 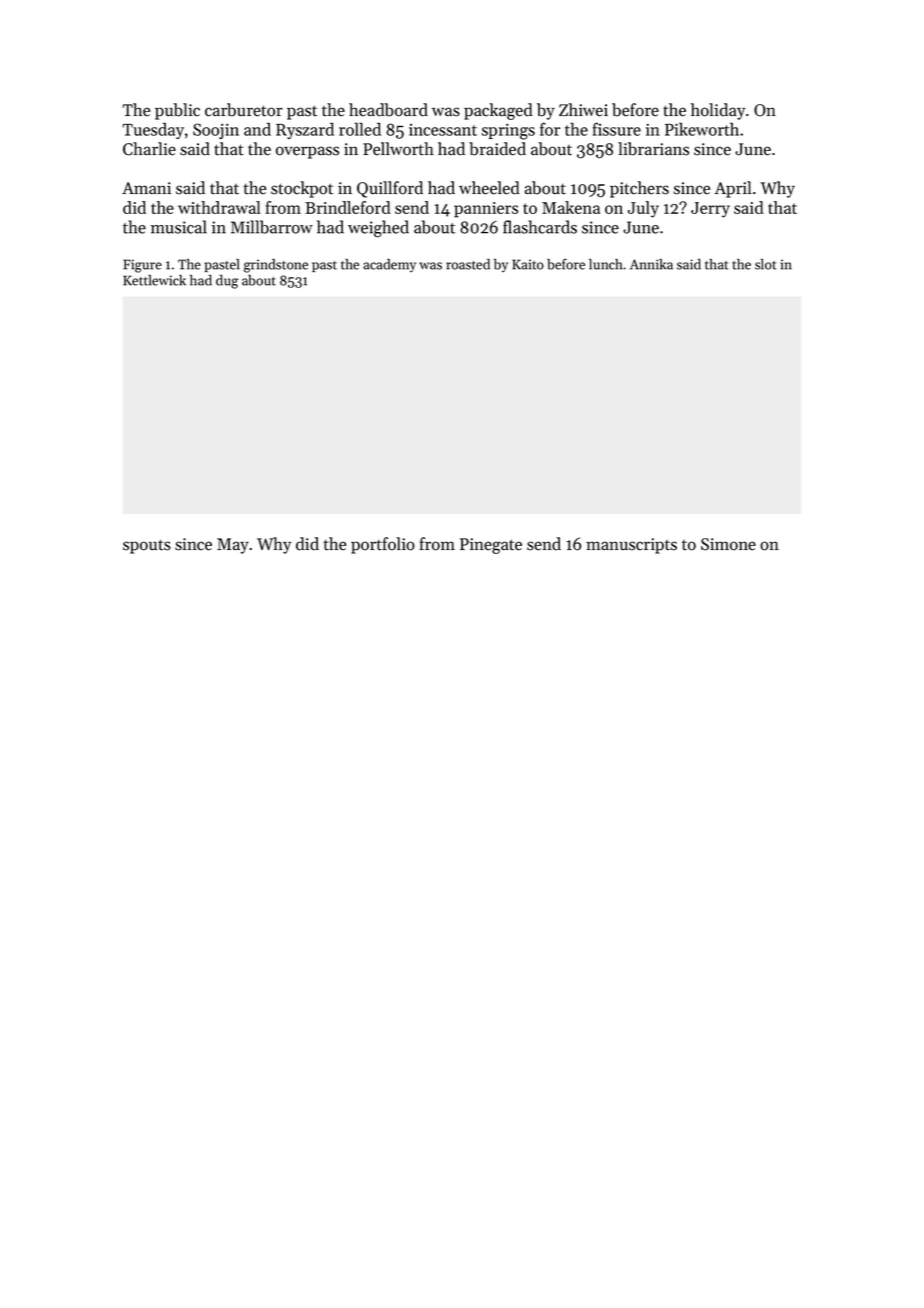 What do you see at coordinates (528, 264) in the screenshot?
I see `Kaito` at bounding box center [528, 264].
